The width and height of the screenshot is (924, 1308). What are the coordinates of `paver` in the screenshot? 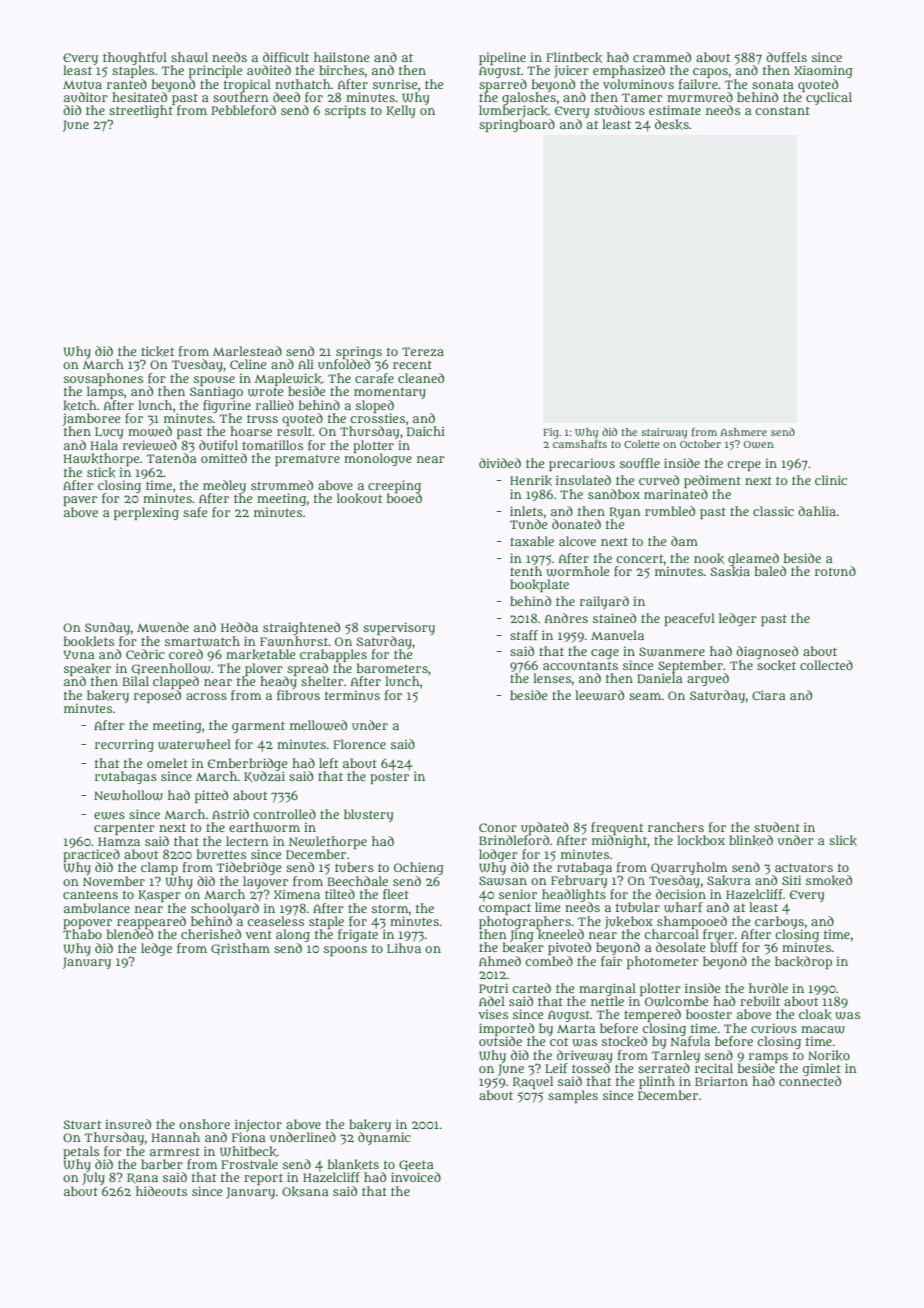 It's located at (80, 501).
